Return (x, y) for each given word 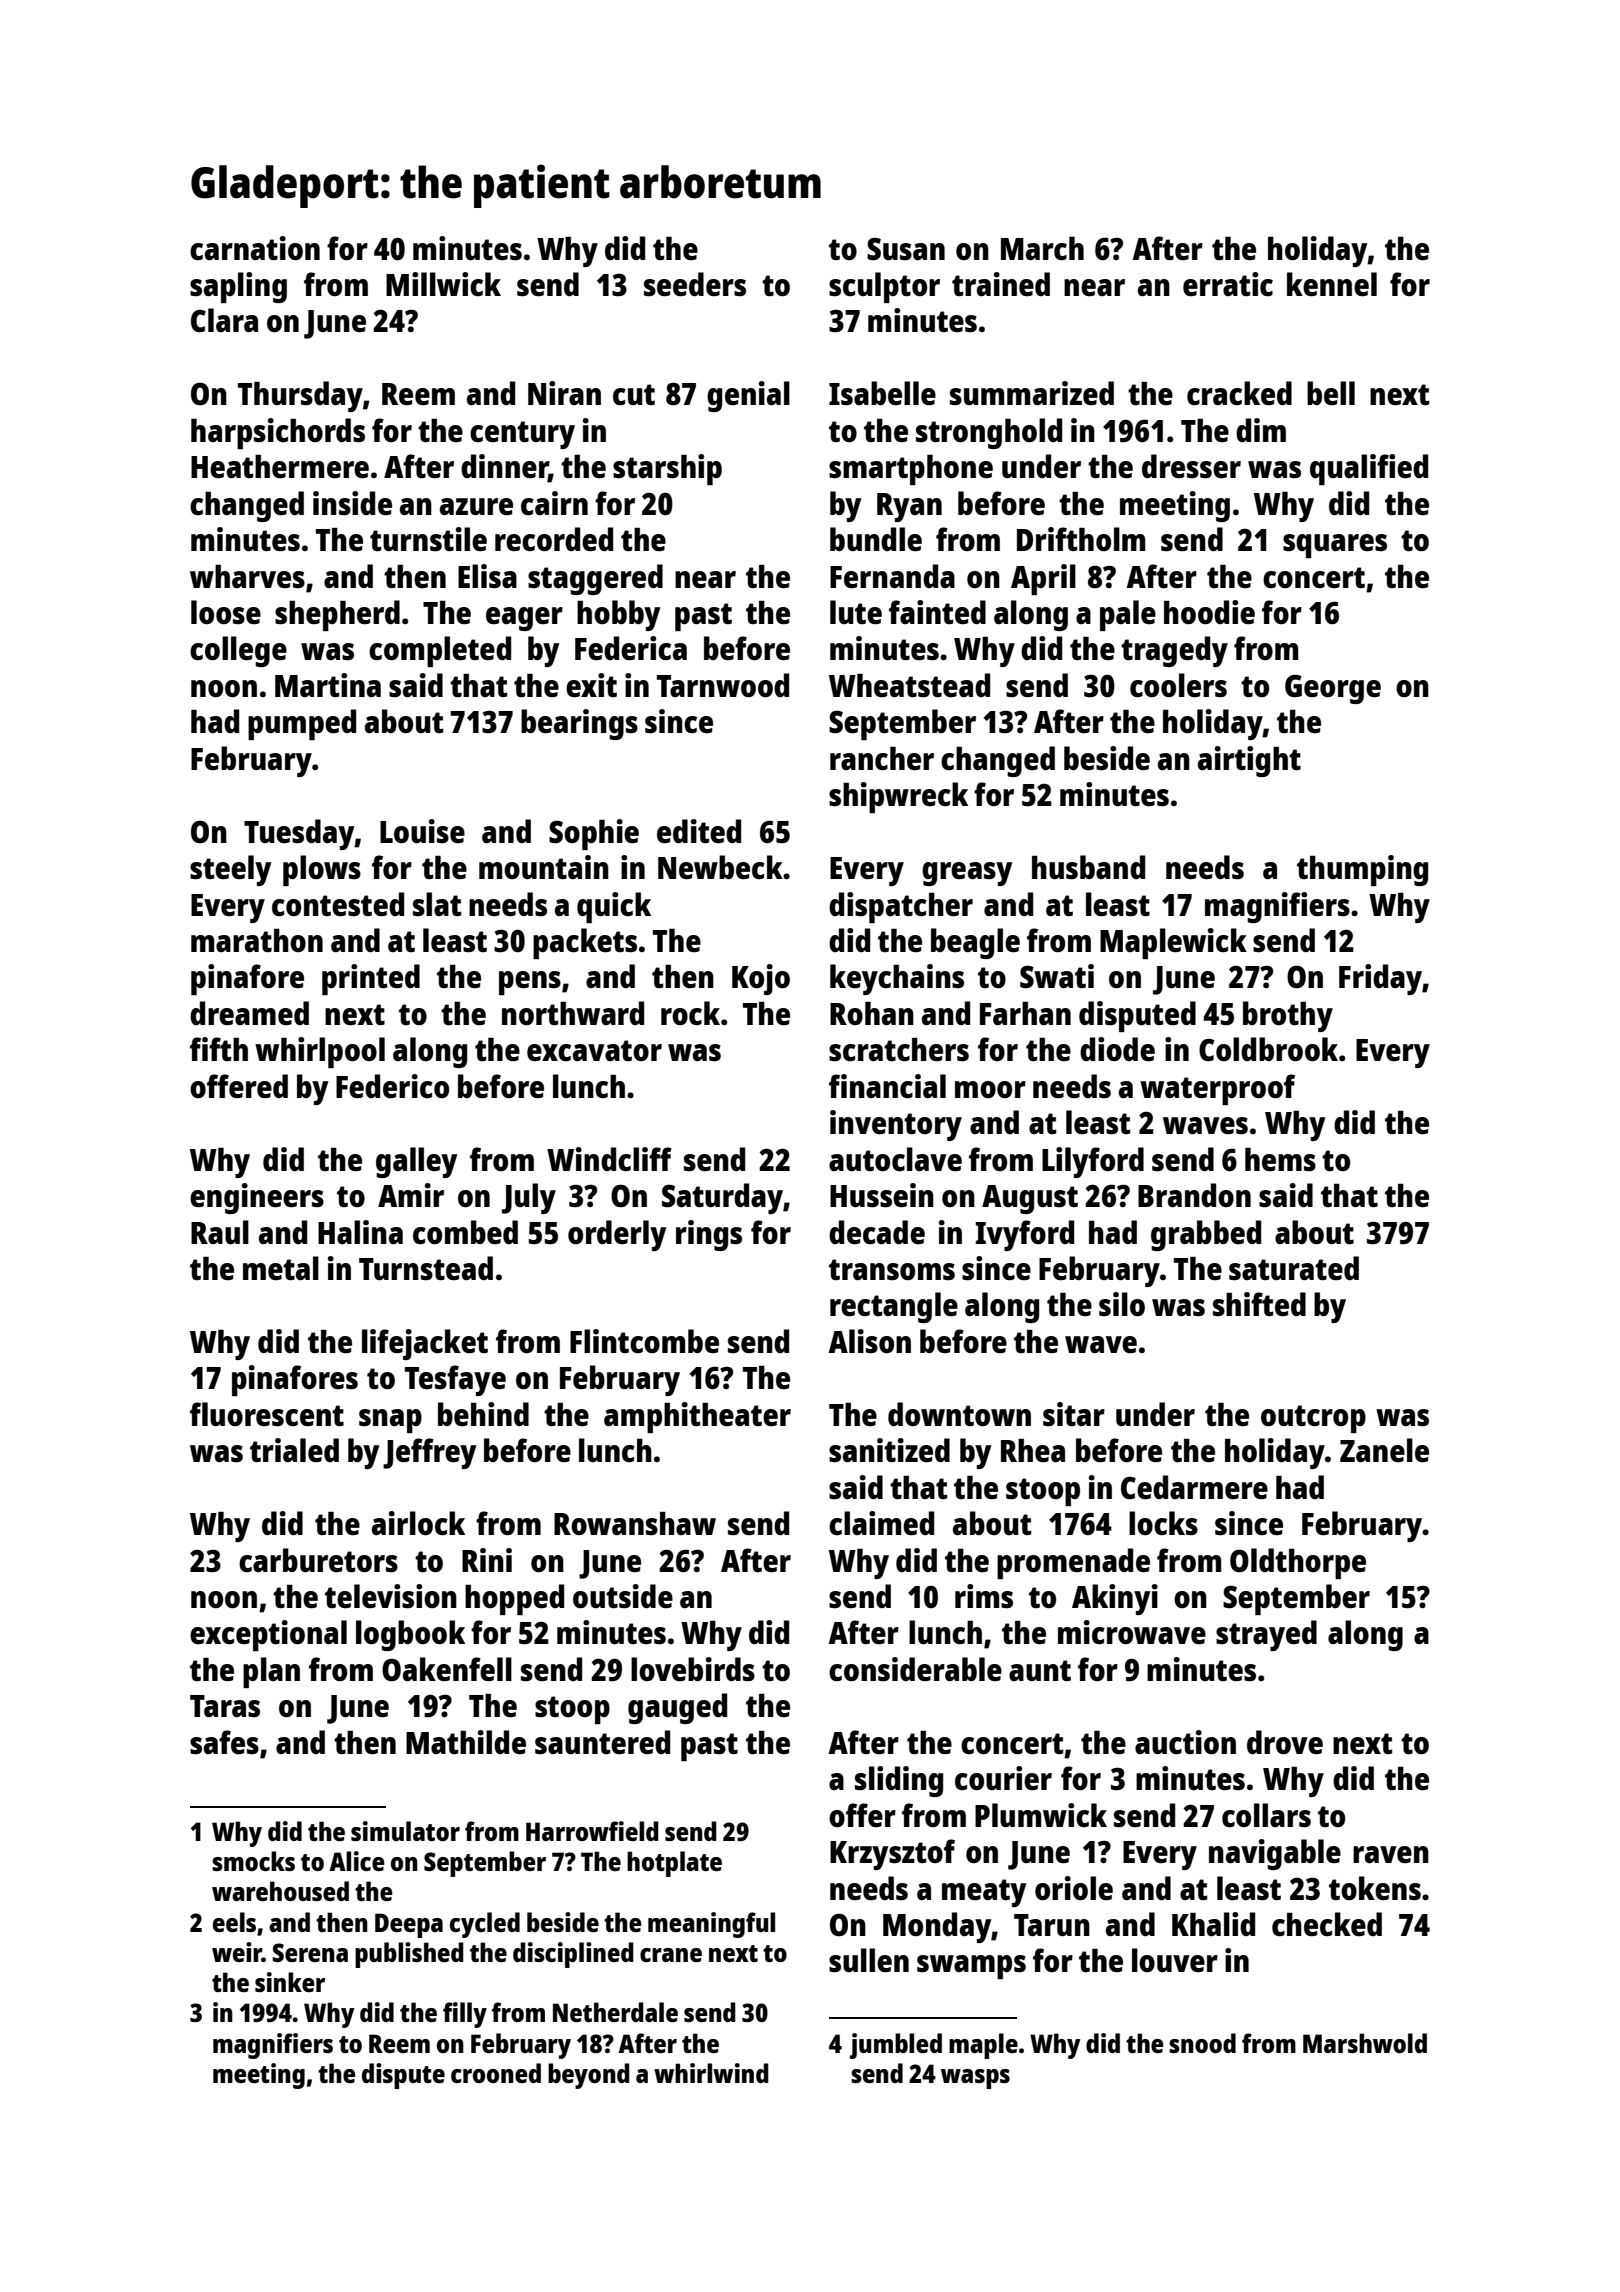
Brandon (1194, 1195)
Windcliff (609, 1159)
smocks (253, 1861)
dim (1261, 430)
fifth (219, 1049)
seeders (695, 284)
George (1333, 689)
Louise (422, 831)
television (391, 1596)
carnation (255, 248)
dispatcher (901, 907)
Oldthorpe (1298, 1563)
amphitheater (697, 1417)
